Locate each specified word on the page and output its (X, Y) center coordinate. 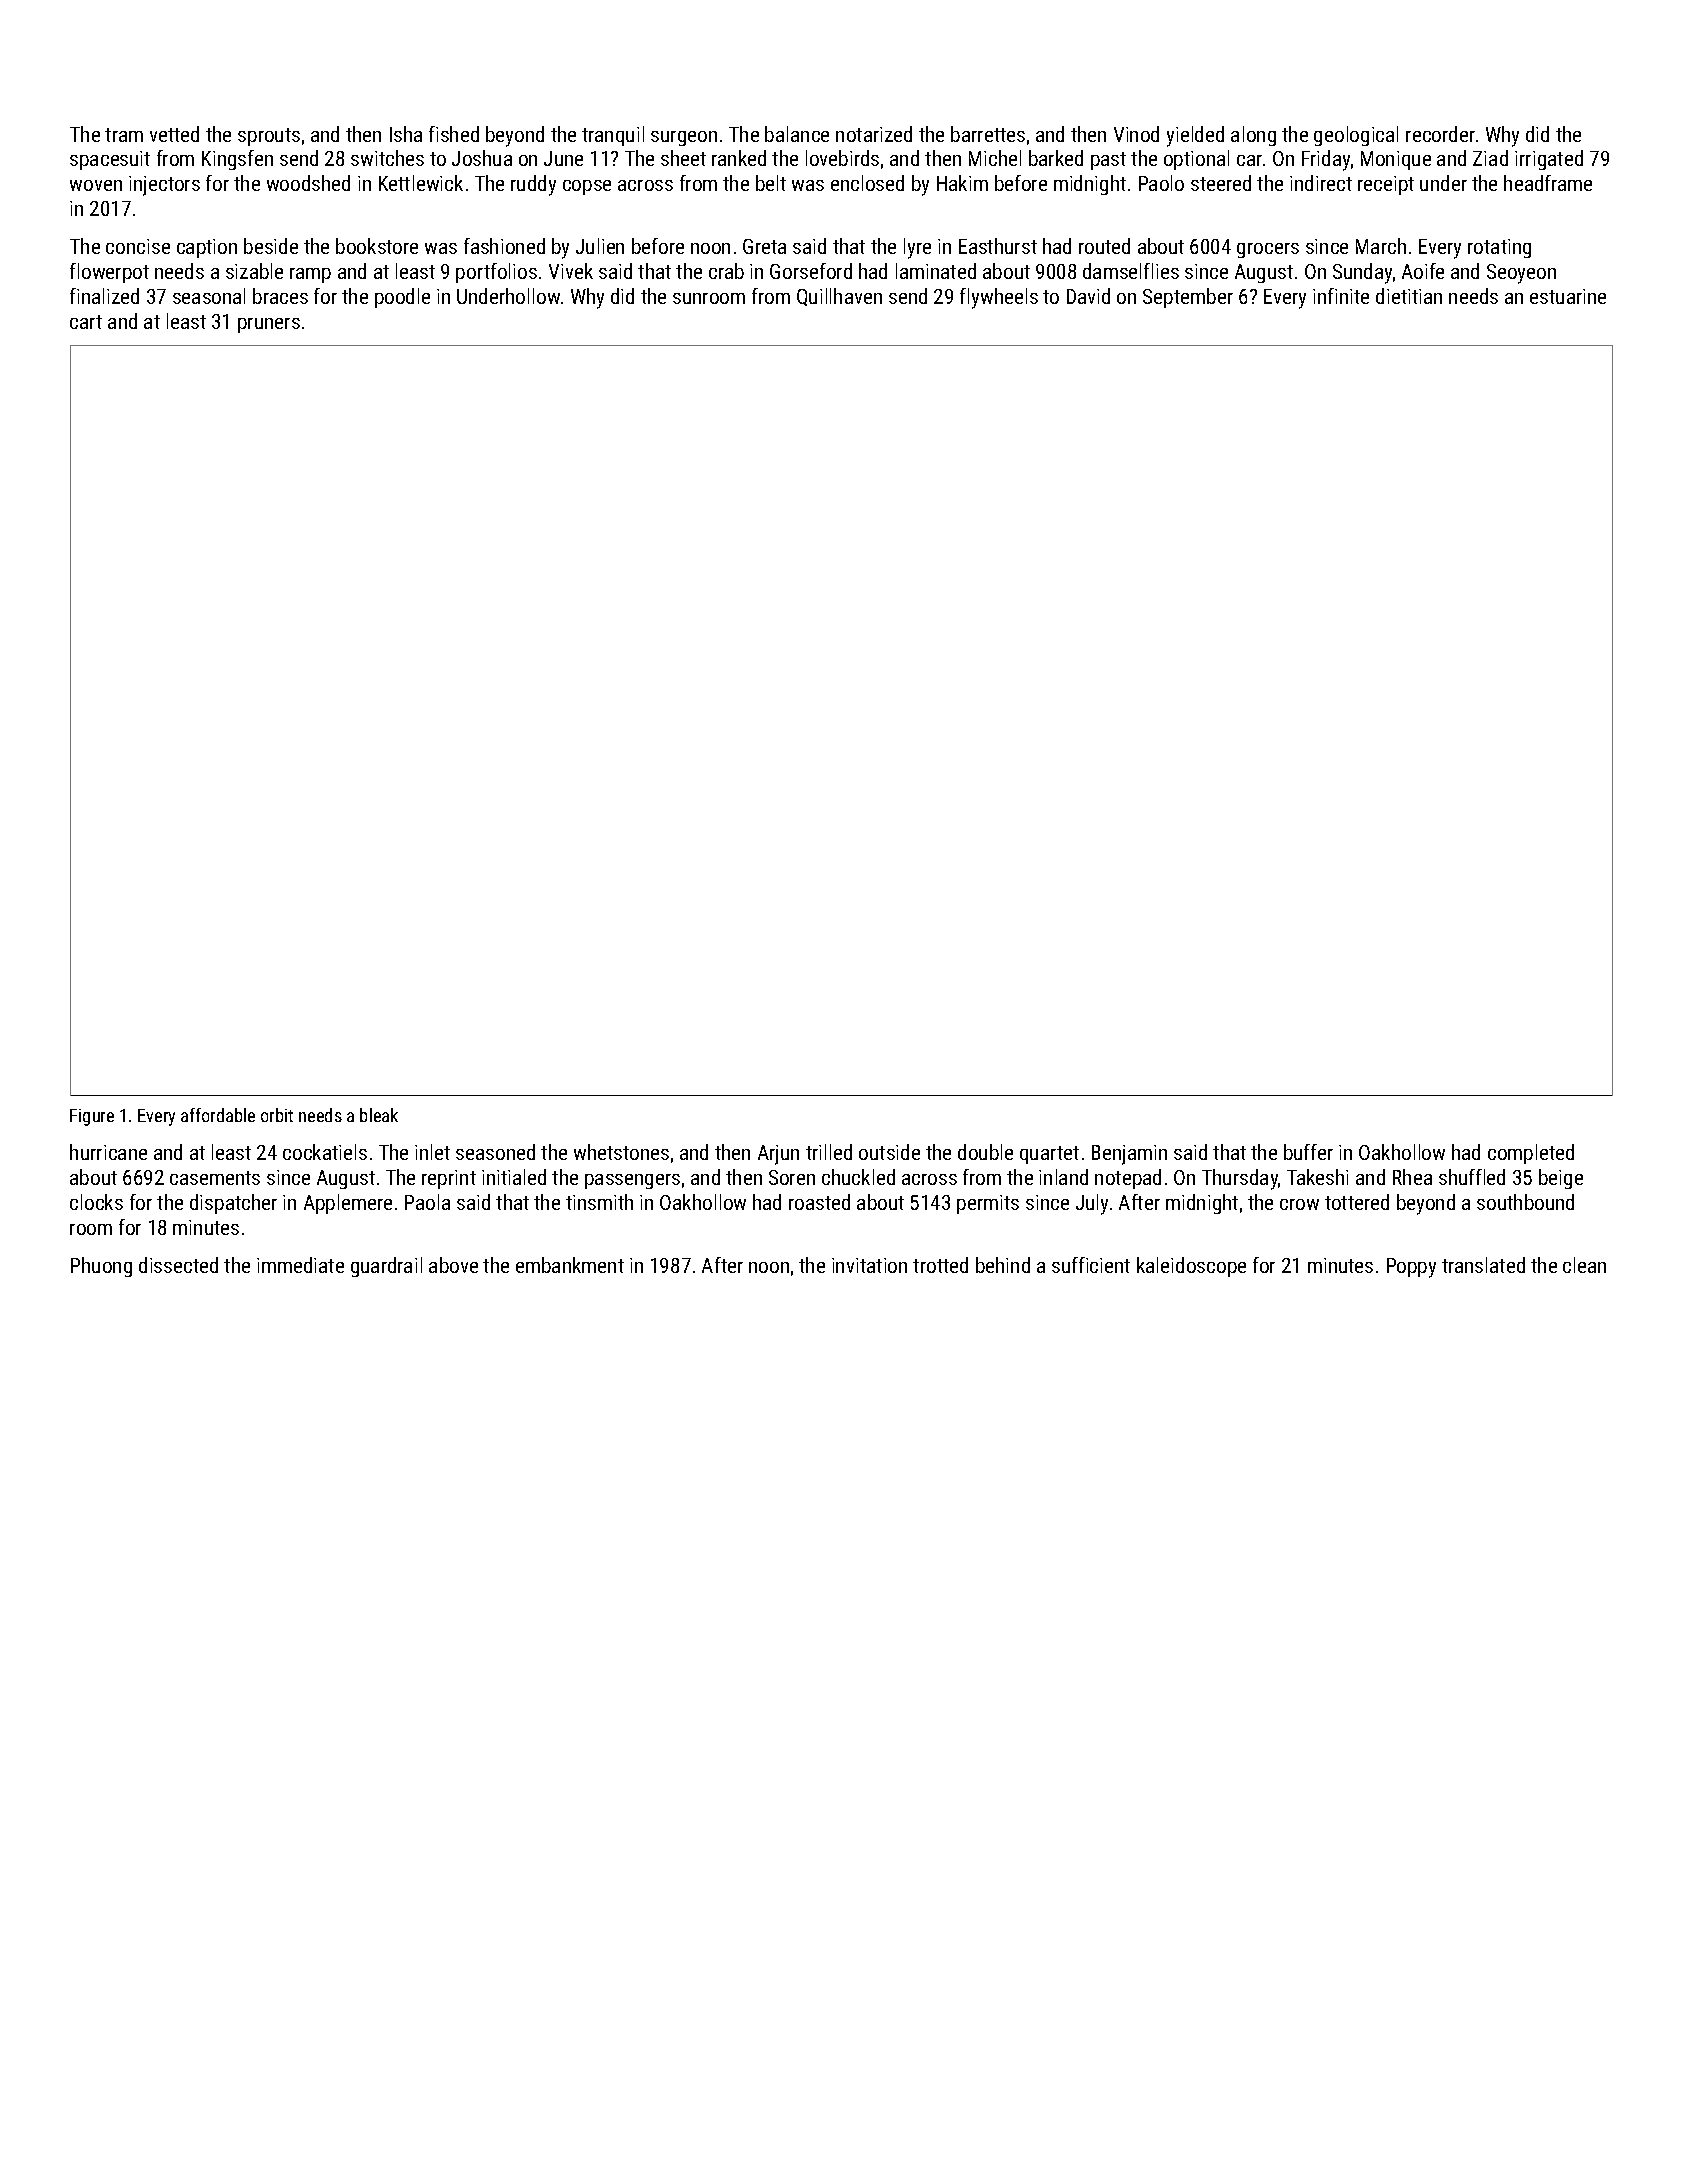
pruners (269, 325)
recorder (1440, 134)
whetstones (621, 1152)
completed (1531, 1154)
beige (1561, 1179)
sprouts (269, 137)
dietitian (1409, 296)
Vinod (1136, 134)
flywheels (999, 298)
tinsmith (599, 1202)
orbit (277, 1115)
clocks (96, 1202)
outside (889, 1152)
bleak (379, 1115)
